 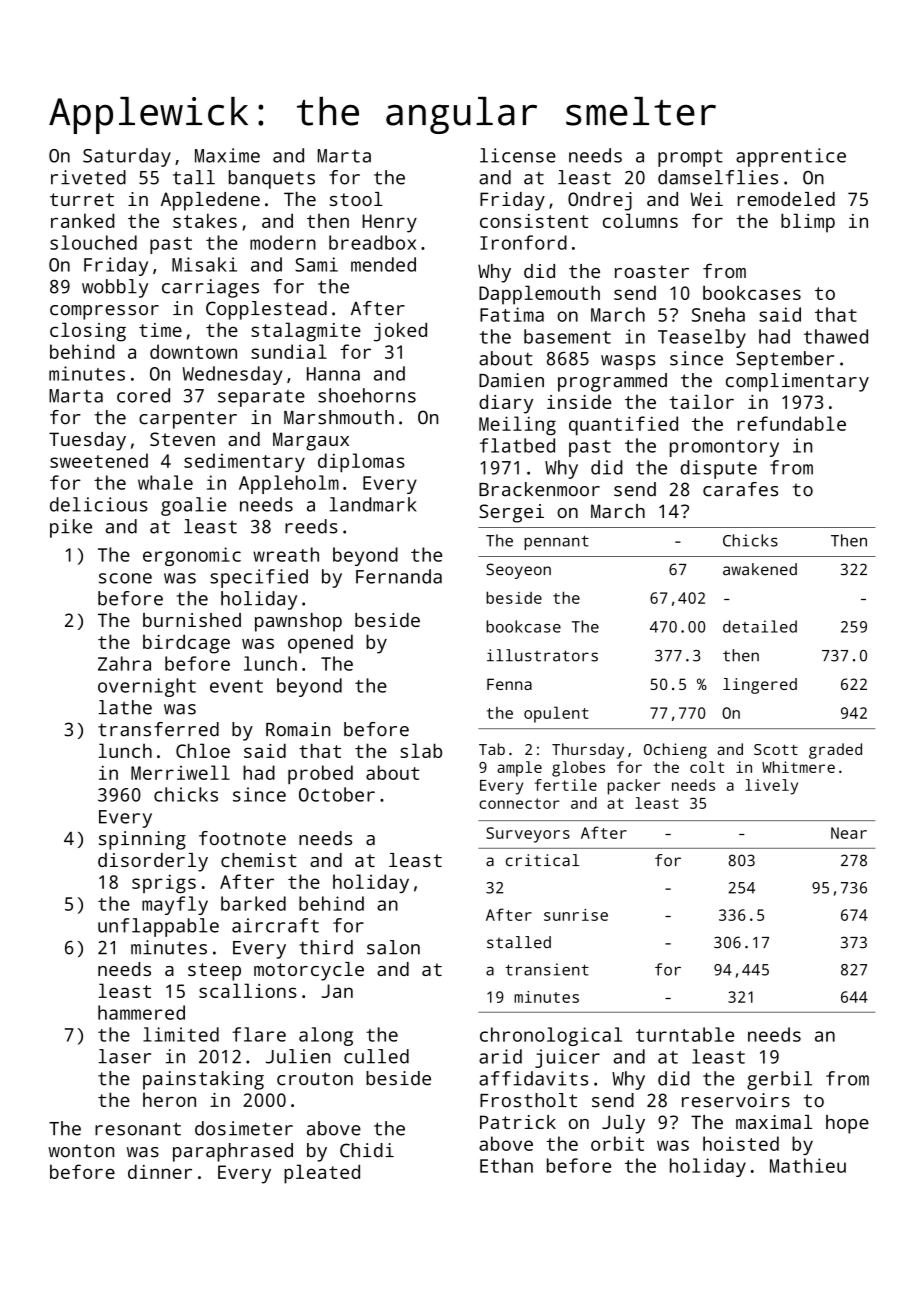 I want to click on Tuesday, so click(x=87, y=441).
